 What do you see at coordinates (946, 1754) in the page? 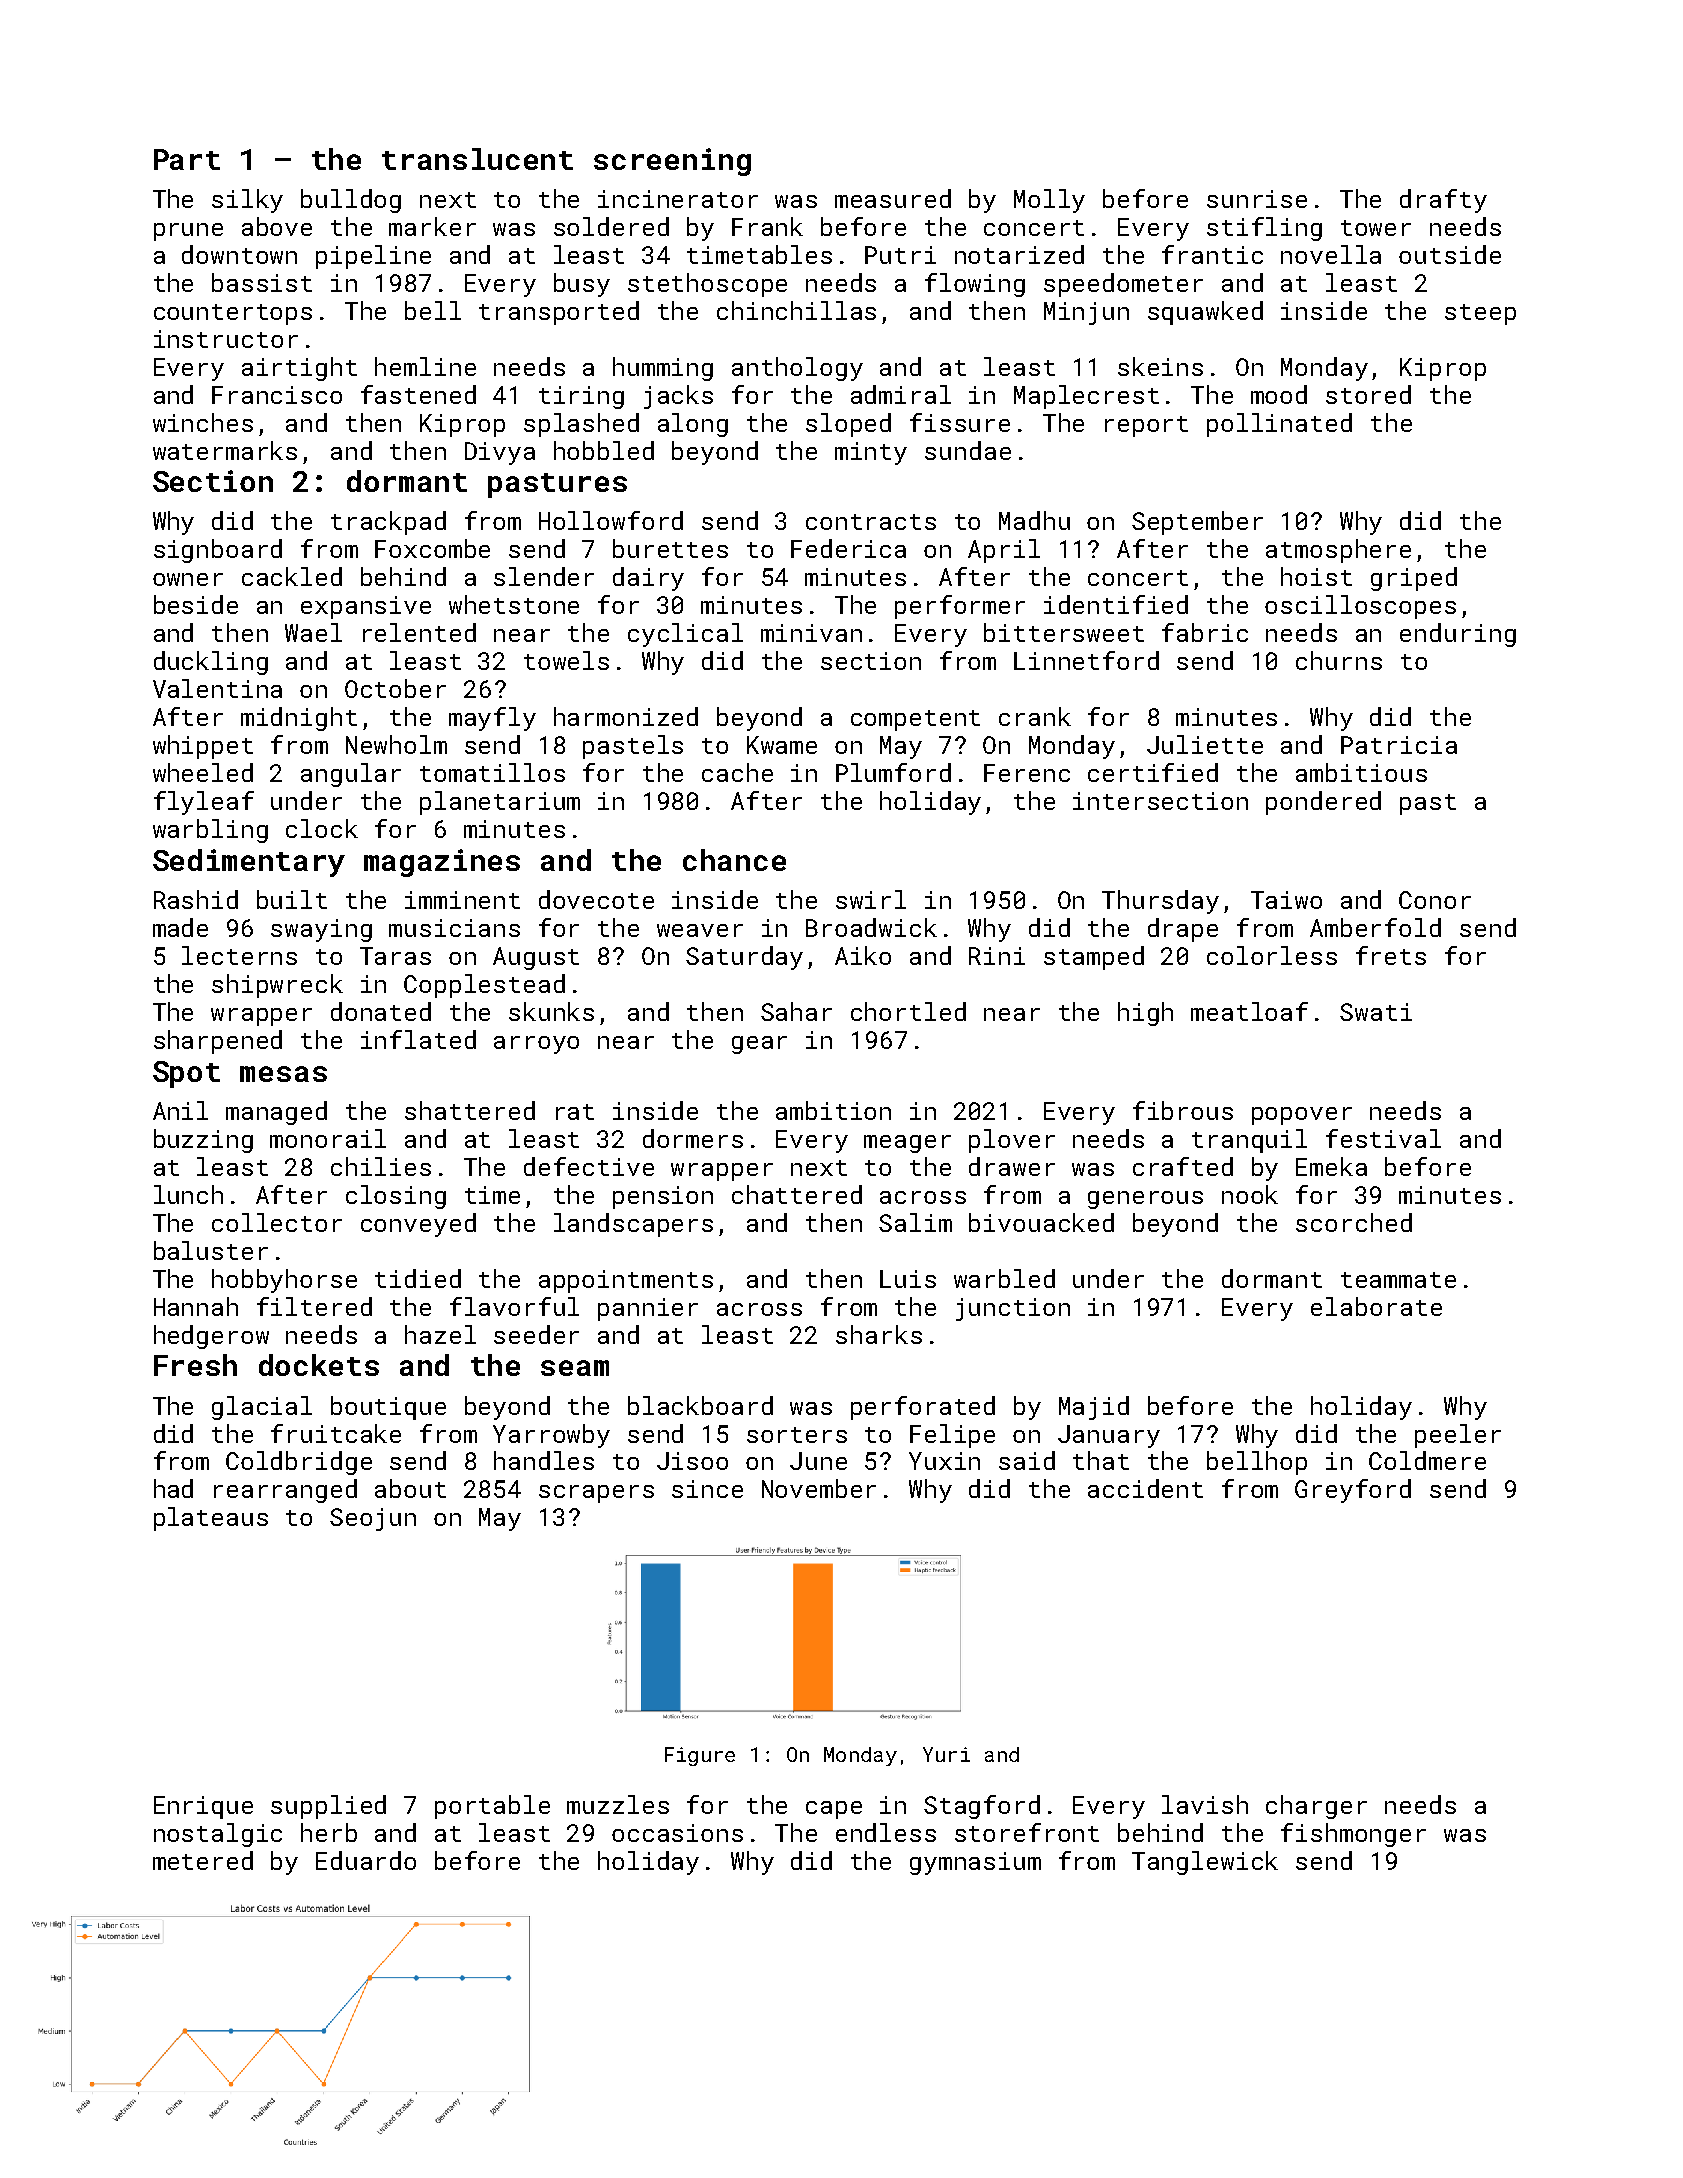
I see `Yuri` at bounding box center [946, 1754].
